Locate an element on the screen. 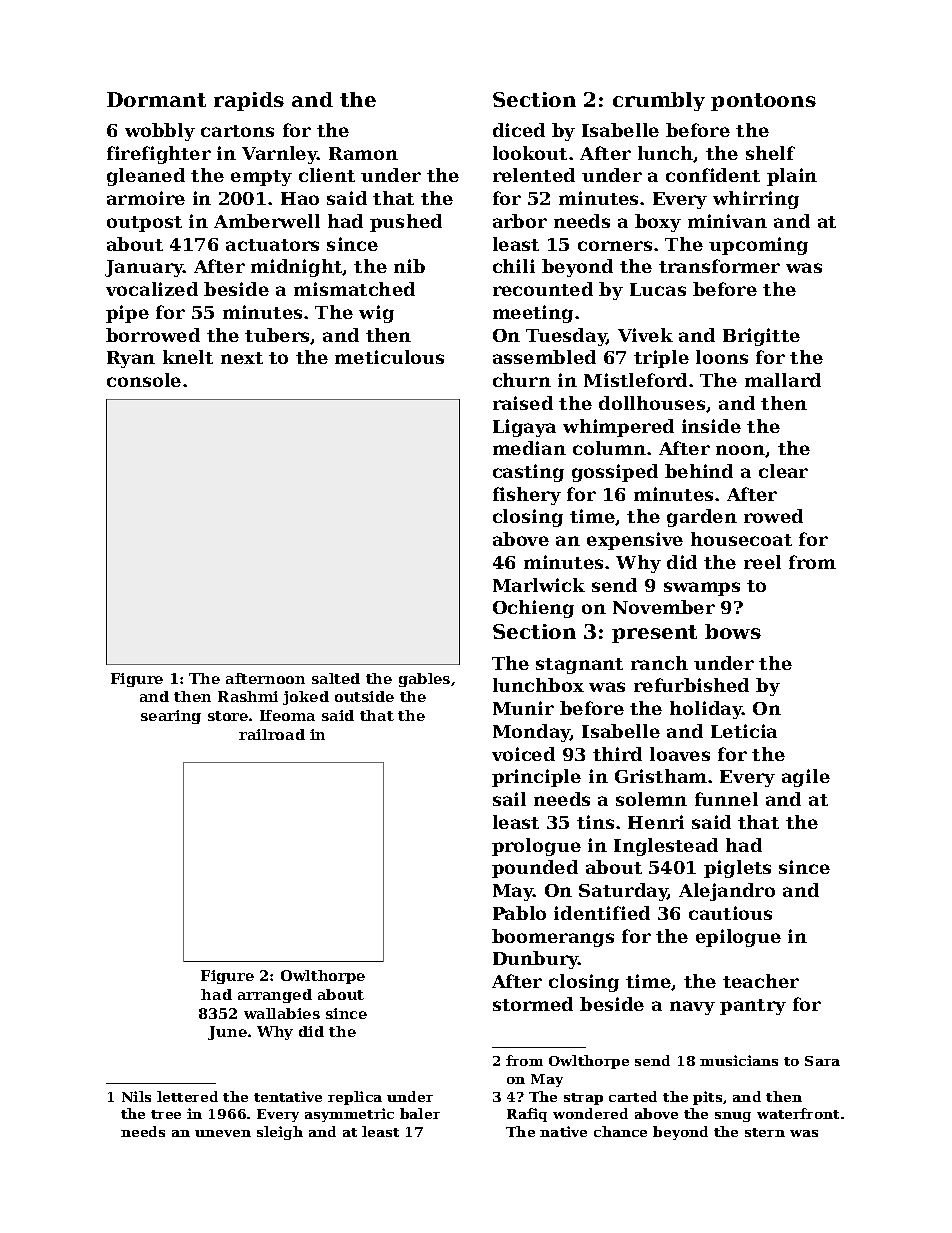 The height and width of the screenshot is (1233, 952). lookout is located at coordinates (530, 153).
